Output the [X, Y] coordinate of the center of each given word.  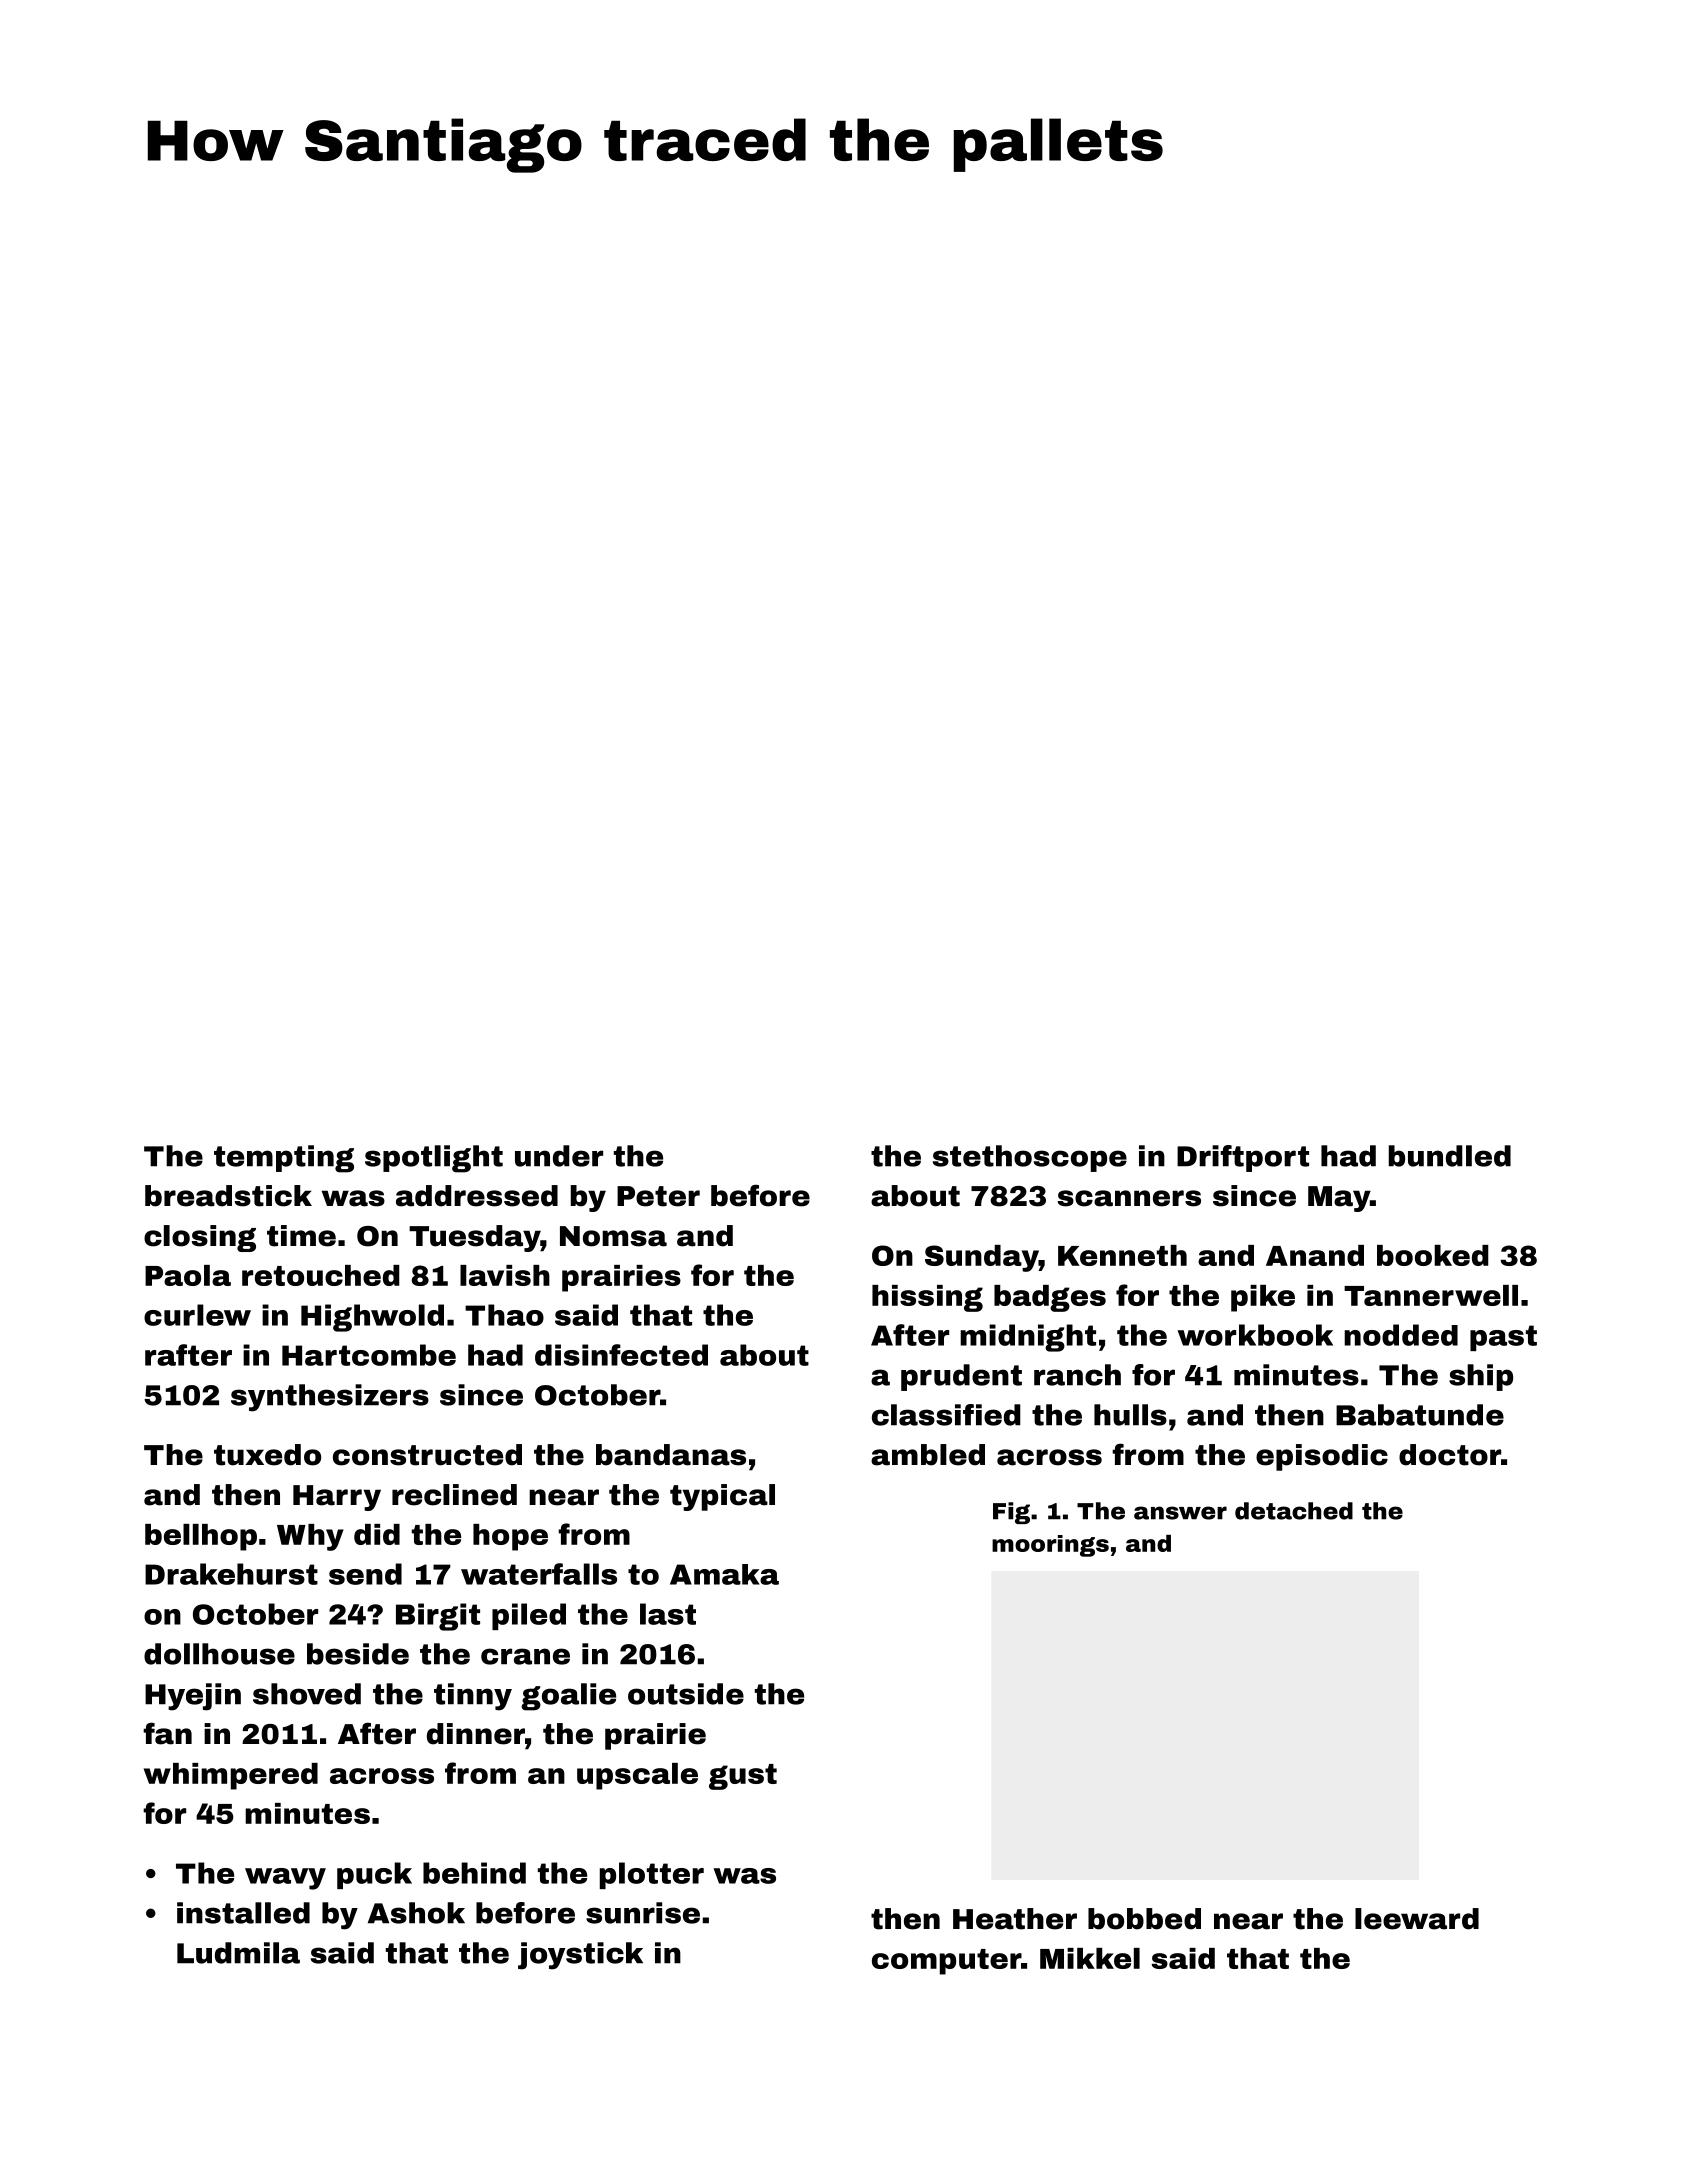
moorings [1050, 1546]
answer [1180, 1513]
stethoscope [1030, 1158]
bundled [1450, 1156]
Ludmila [238, 1953]
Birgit [438, 1617]
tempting [284, 1159]
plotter [652, 1875]
